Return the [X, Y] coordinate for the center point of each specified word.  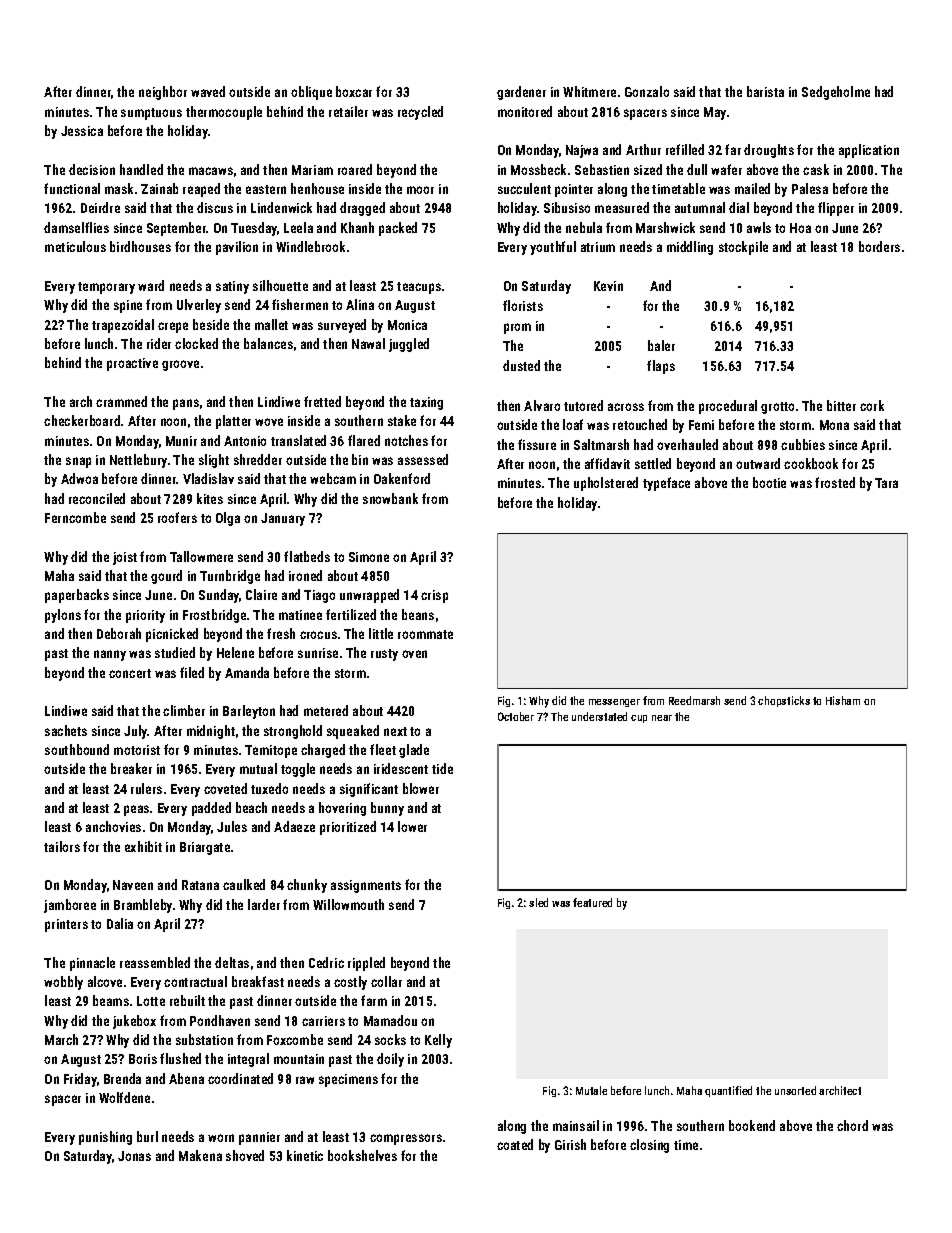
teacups [419, 288]
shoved [245, 1155]
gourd [166, 577]
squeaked [353, 732]
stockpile [743, 248]
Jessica [82, 131]
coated [515, 1144]
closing [649, 1146]
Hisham [843, 700]
